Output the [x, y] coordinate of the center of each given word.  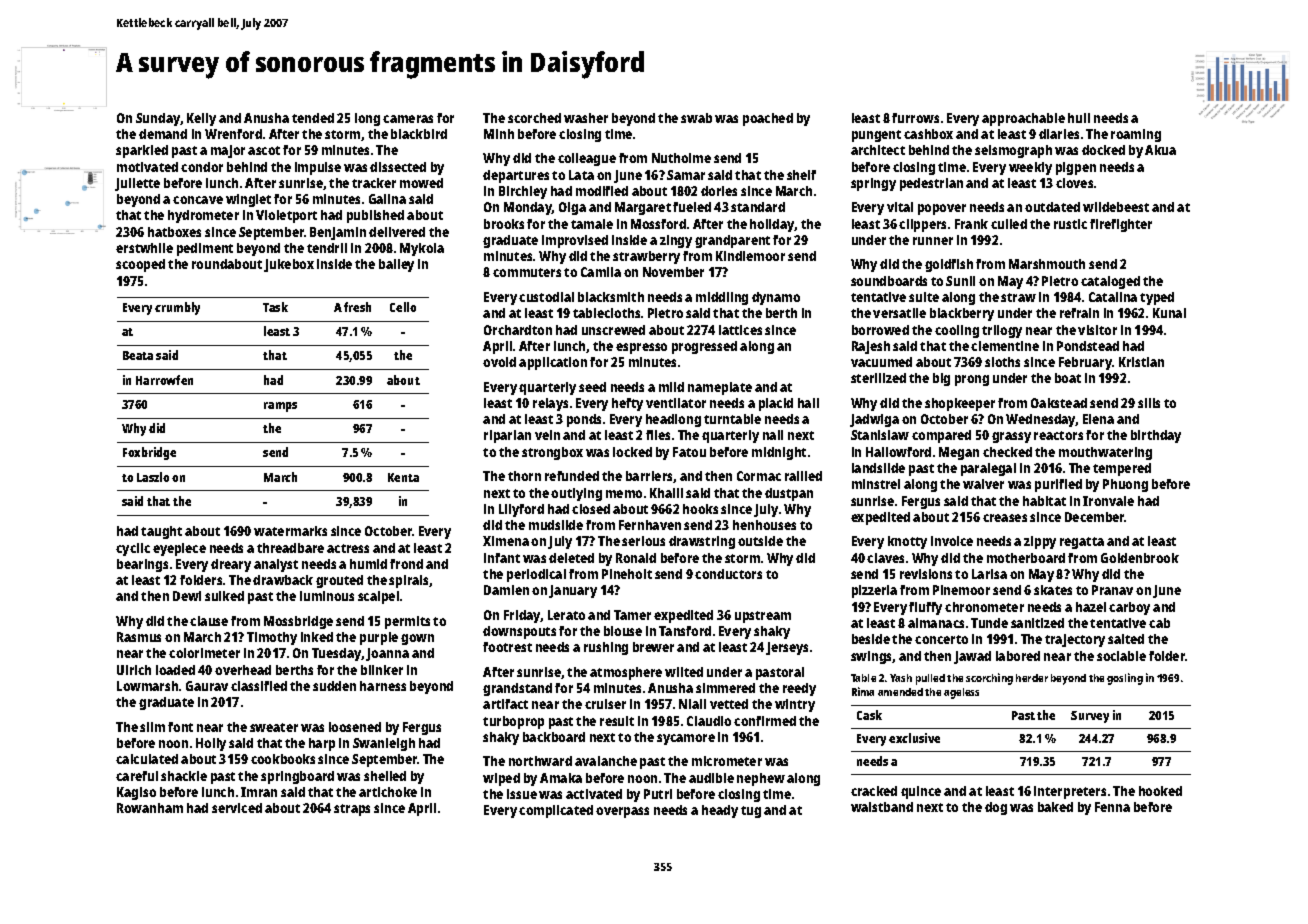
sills [1149, 403]
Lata [581, 175]
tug [751, 812]
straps [352, 810]
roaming [1136, 135]
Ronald [636, 558]
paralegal [988, 469]
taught [161, 532]
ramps [280, 407]
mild [671, 387]
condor [202, 167]
